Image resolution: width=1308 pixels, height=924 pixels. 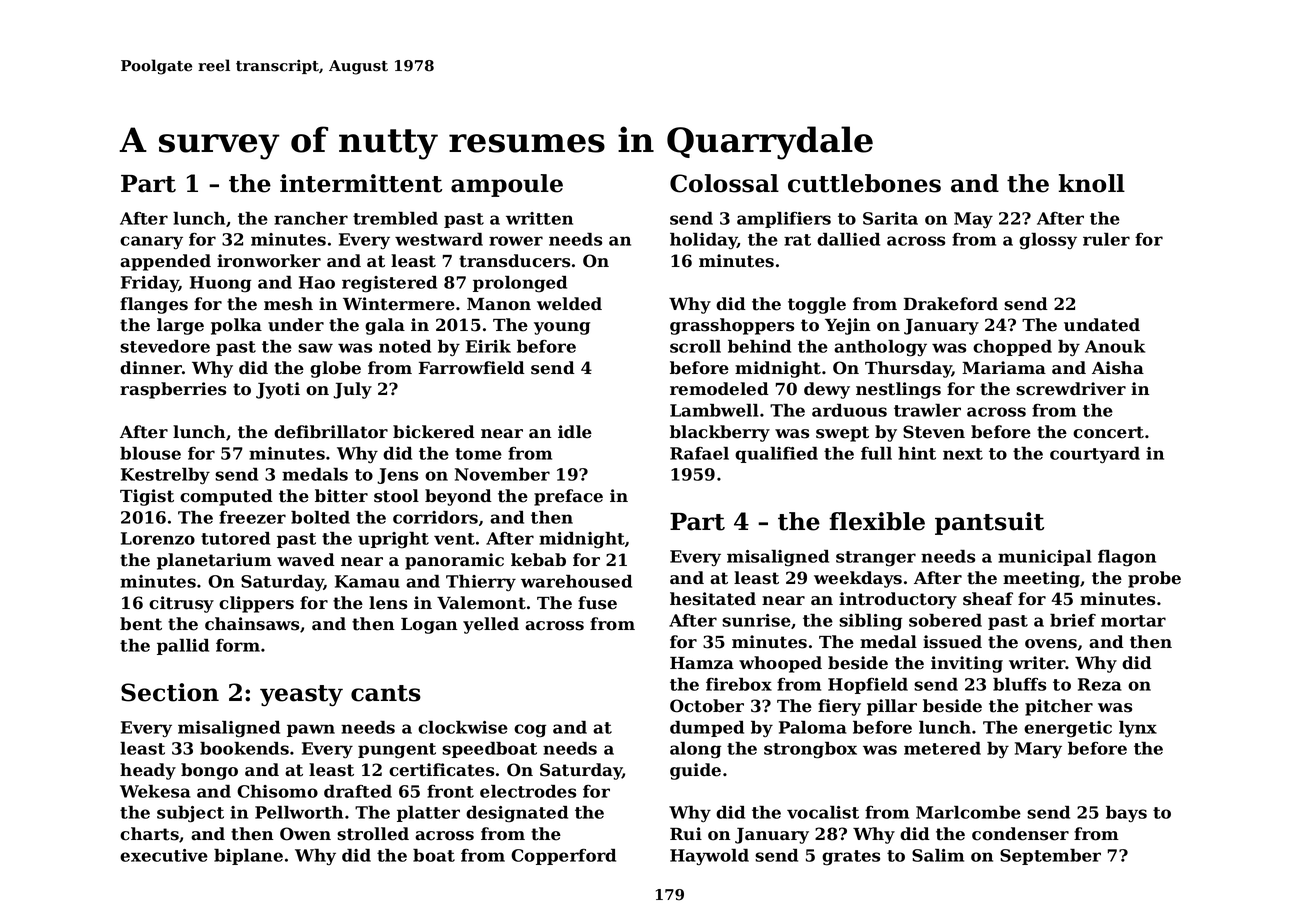 What do you see at coordinates (361, 183) in the image?
I see `intermittent` at bounding box center [361, 183].
